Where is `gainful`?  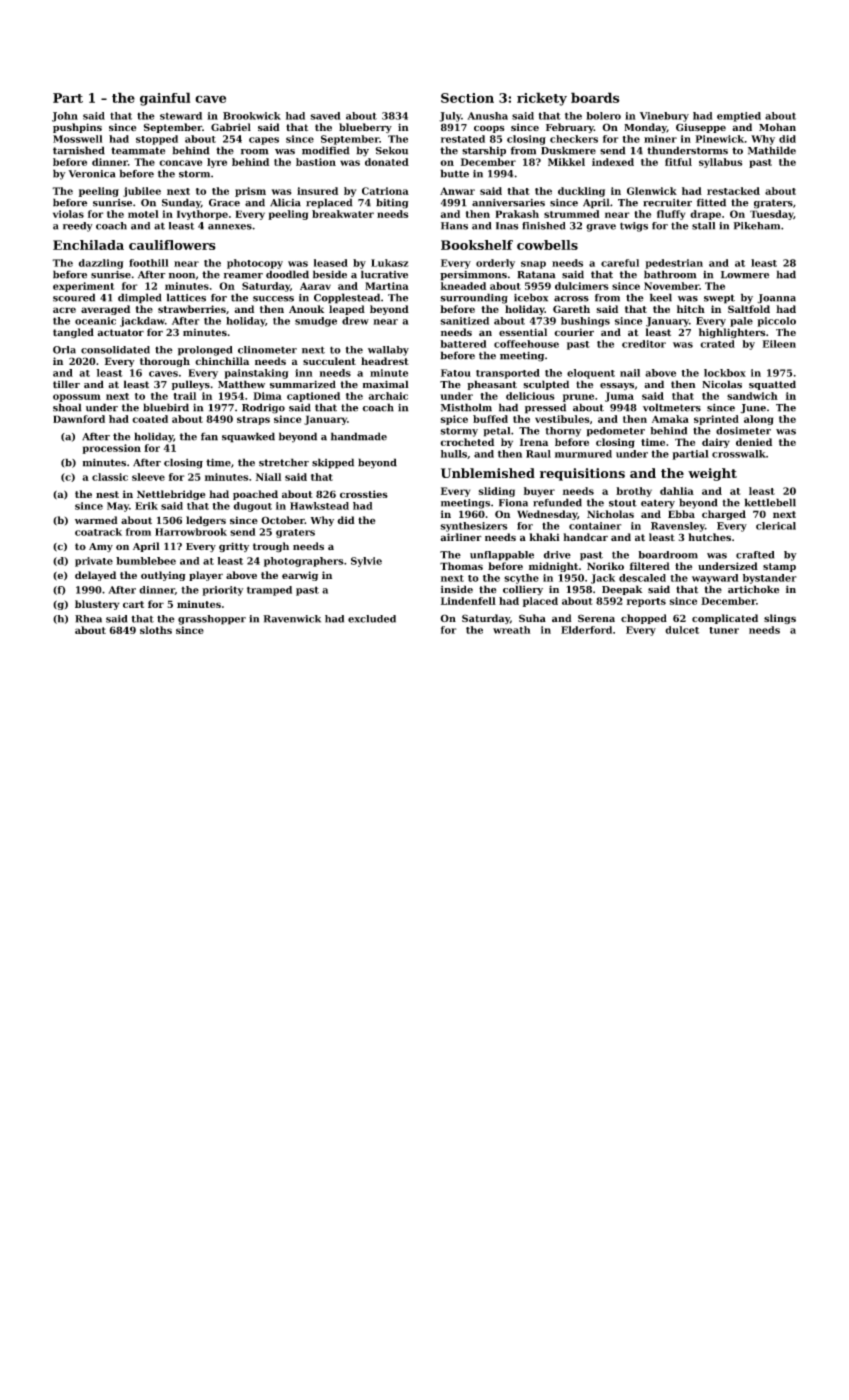 gainful is located at coordinates (165, 99).
